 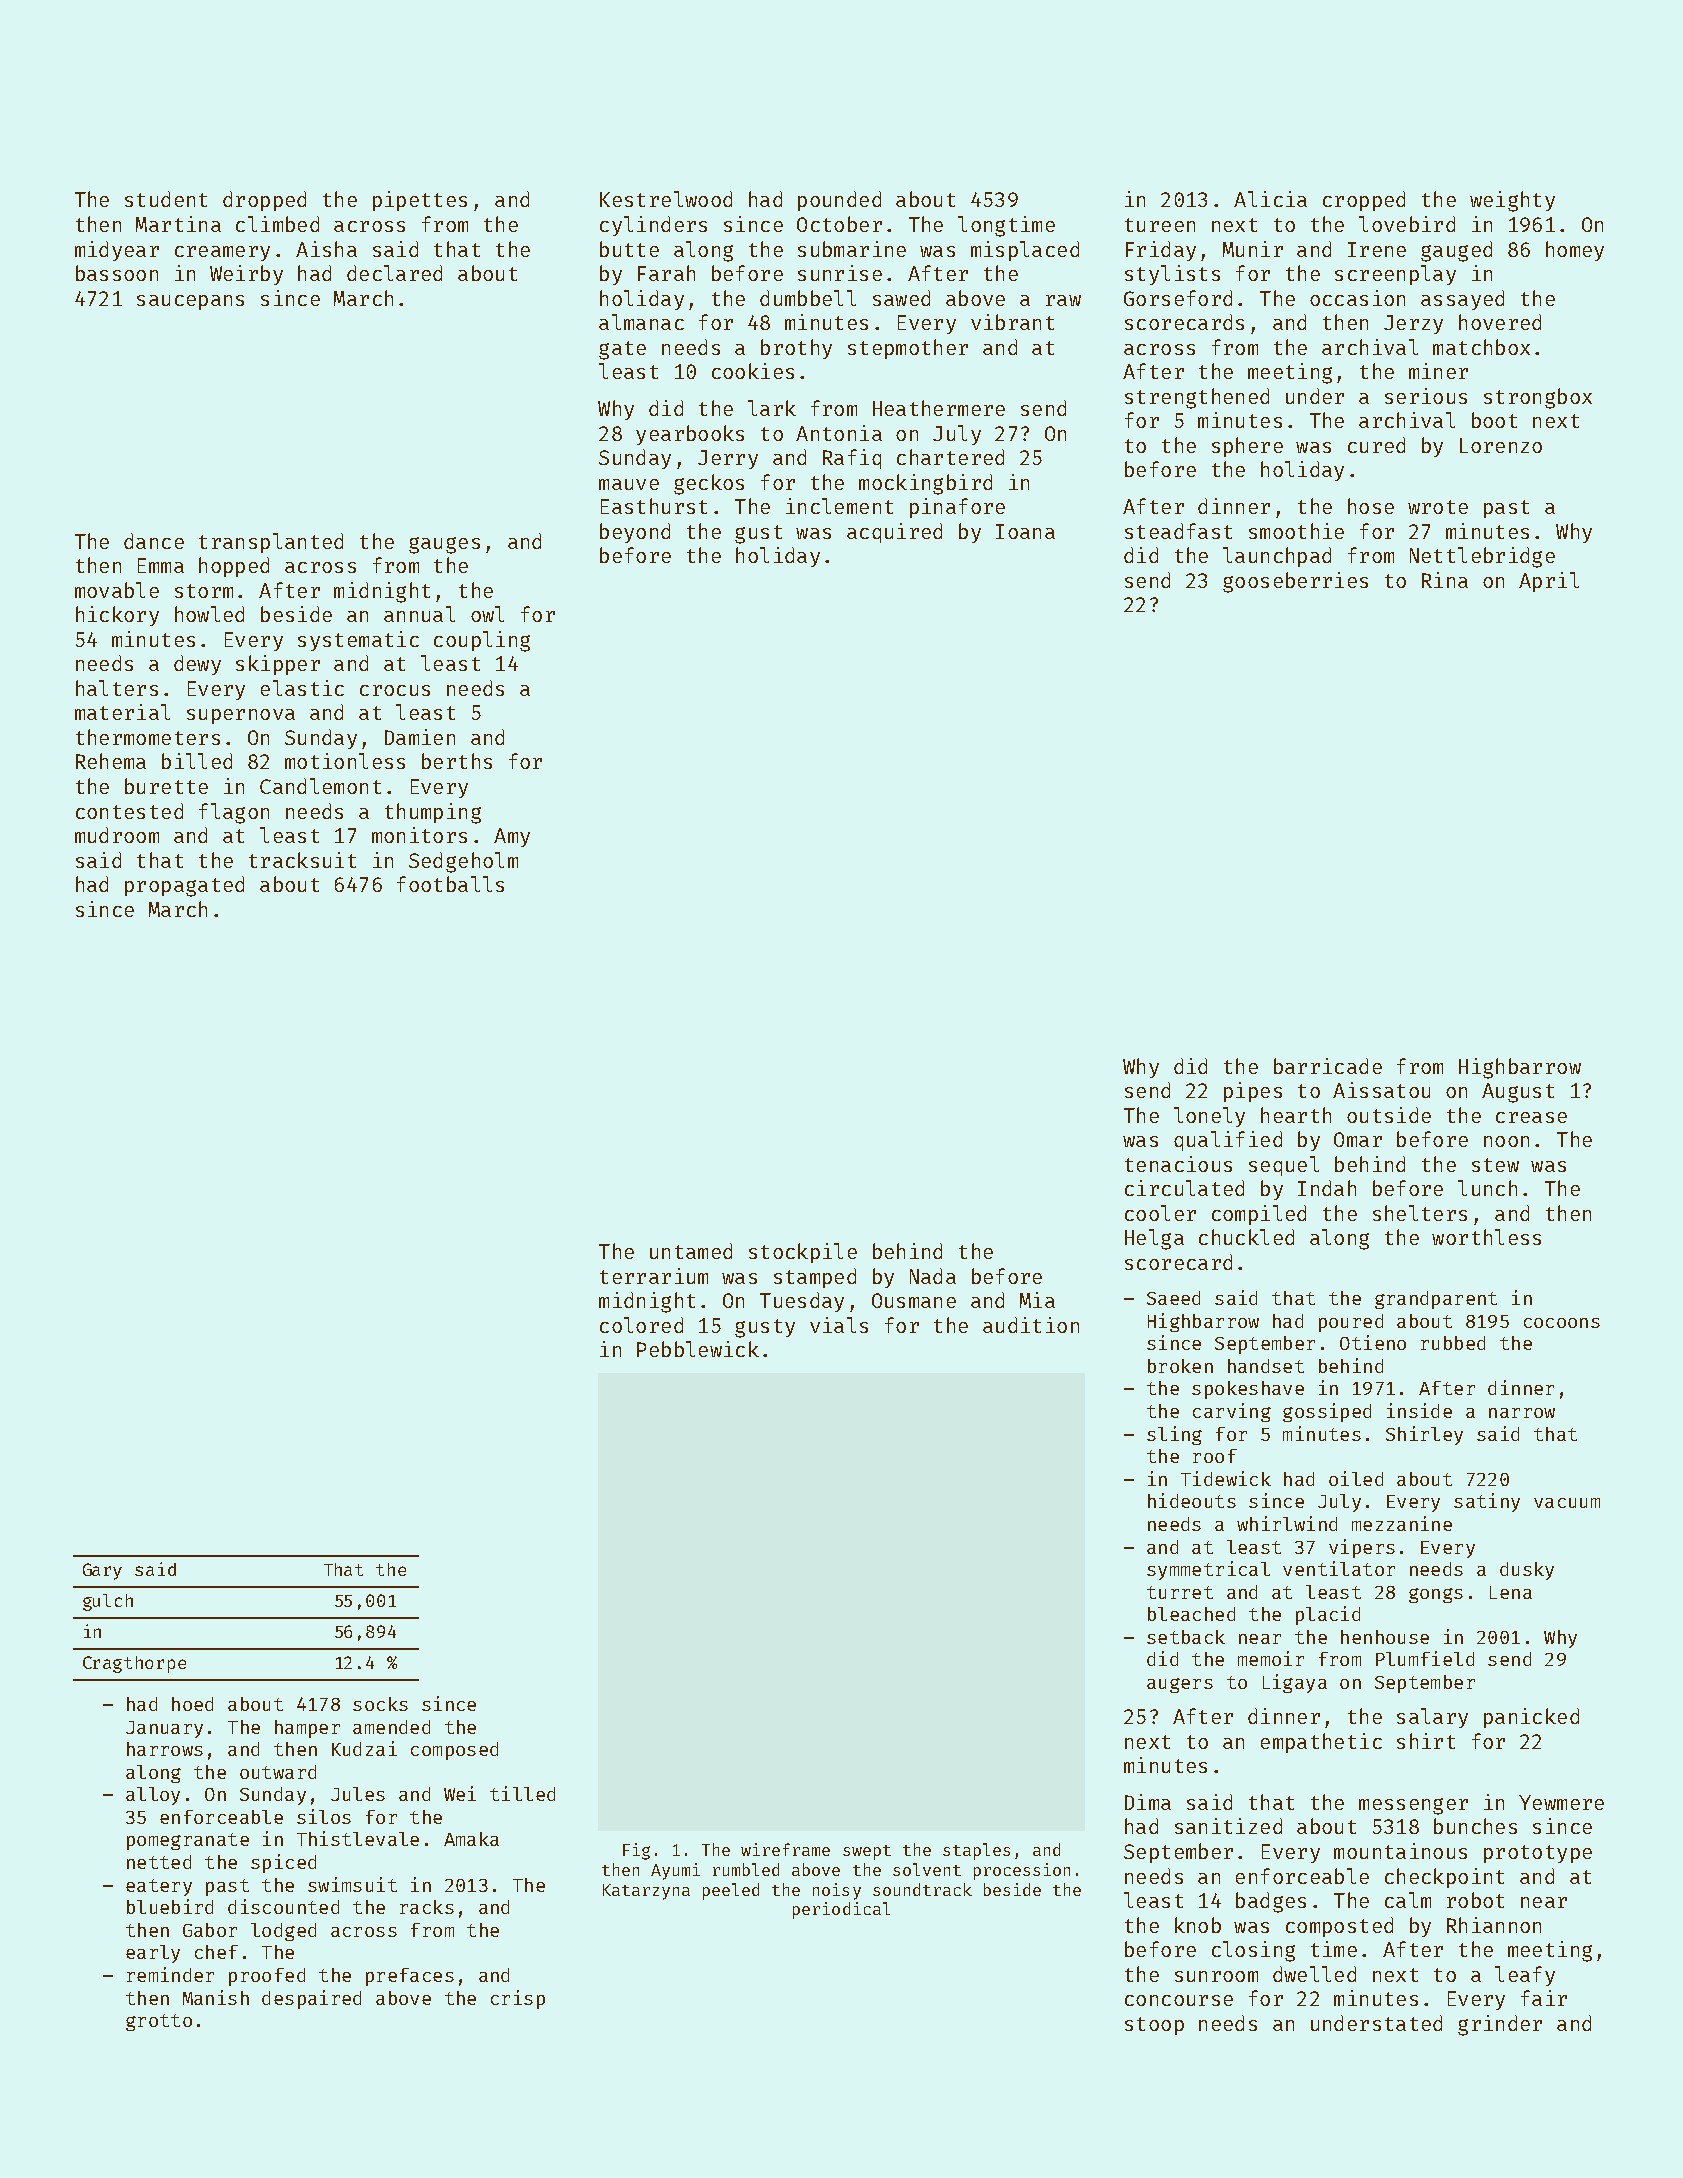 I want to click on leafy, so click(x=1525, y=1976).
